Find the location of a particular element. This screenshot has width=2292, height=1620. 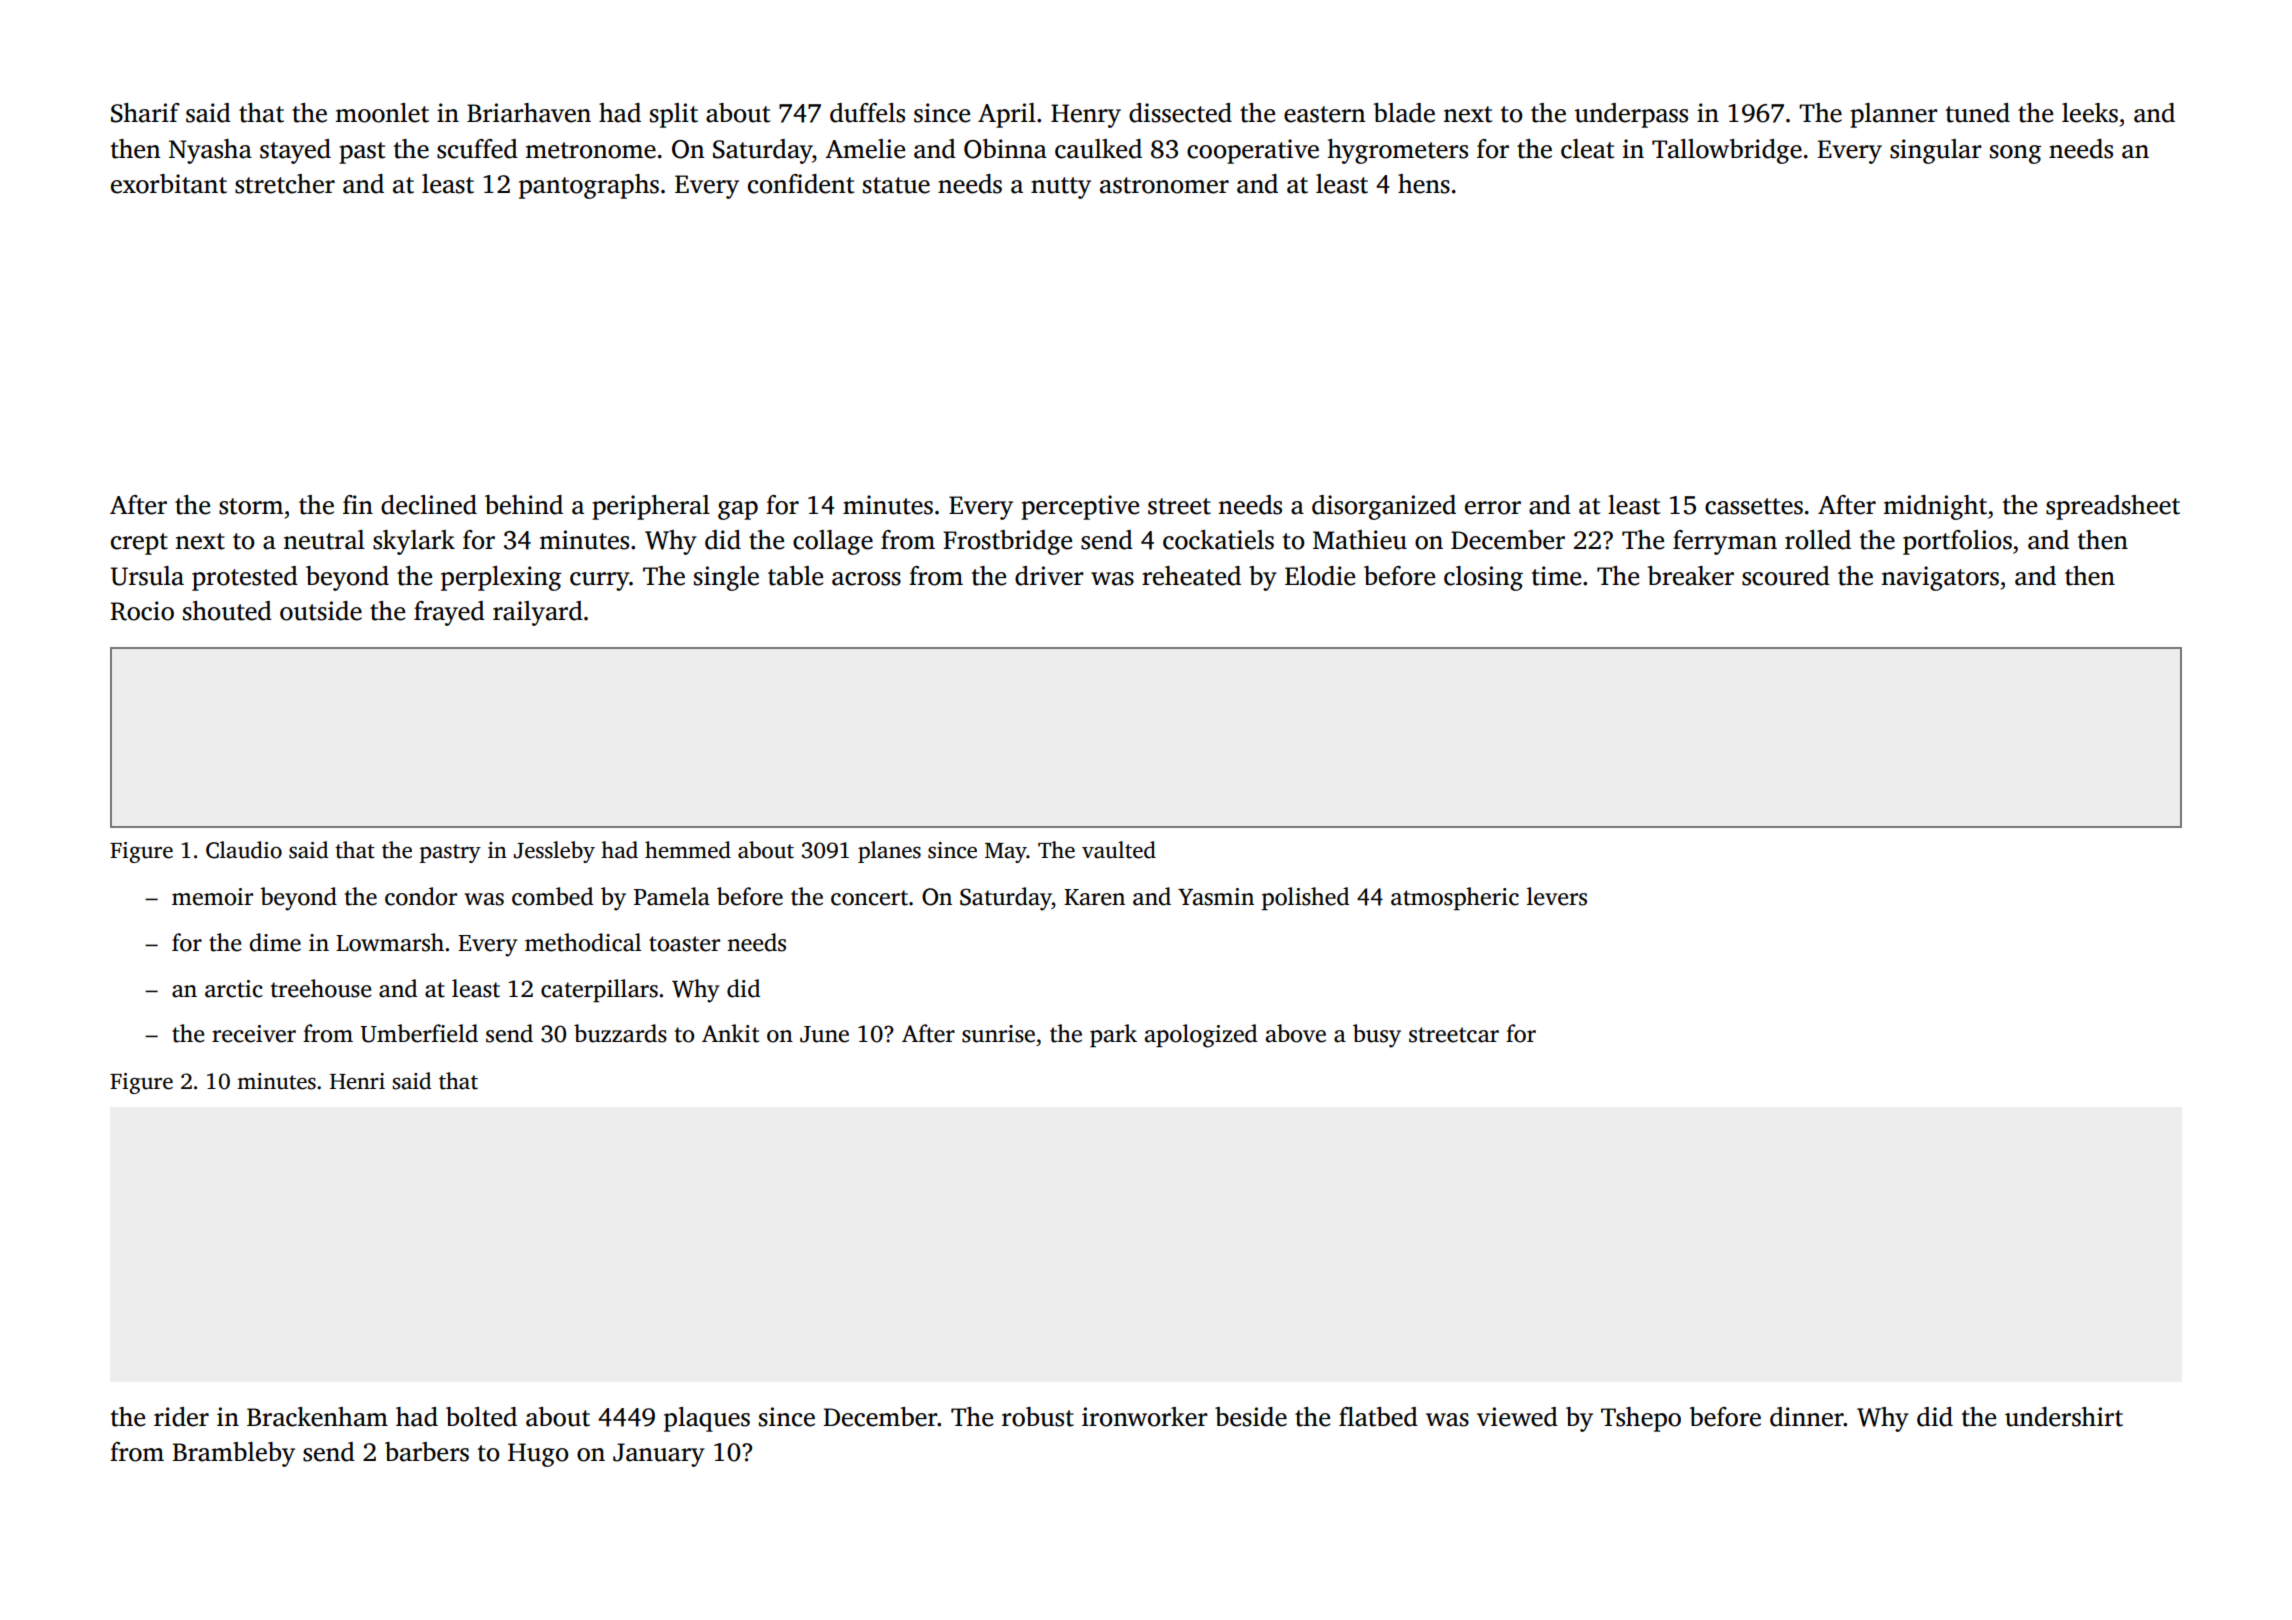

sunrise is located at coordinates (998, 1034).
